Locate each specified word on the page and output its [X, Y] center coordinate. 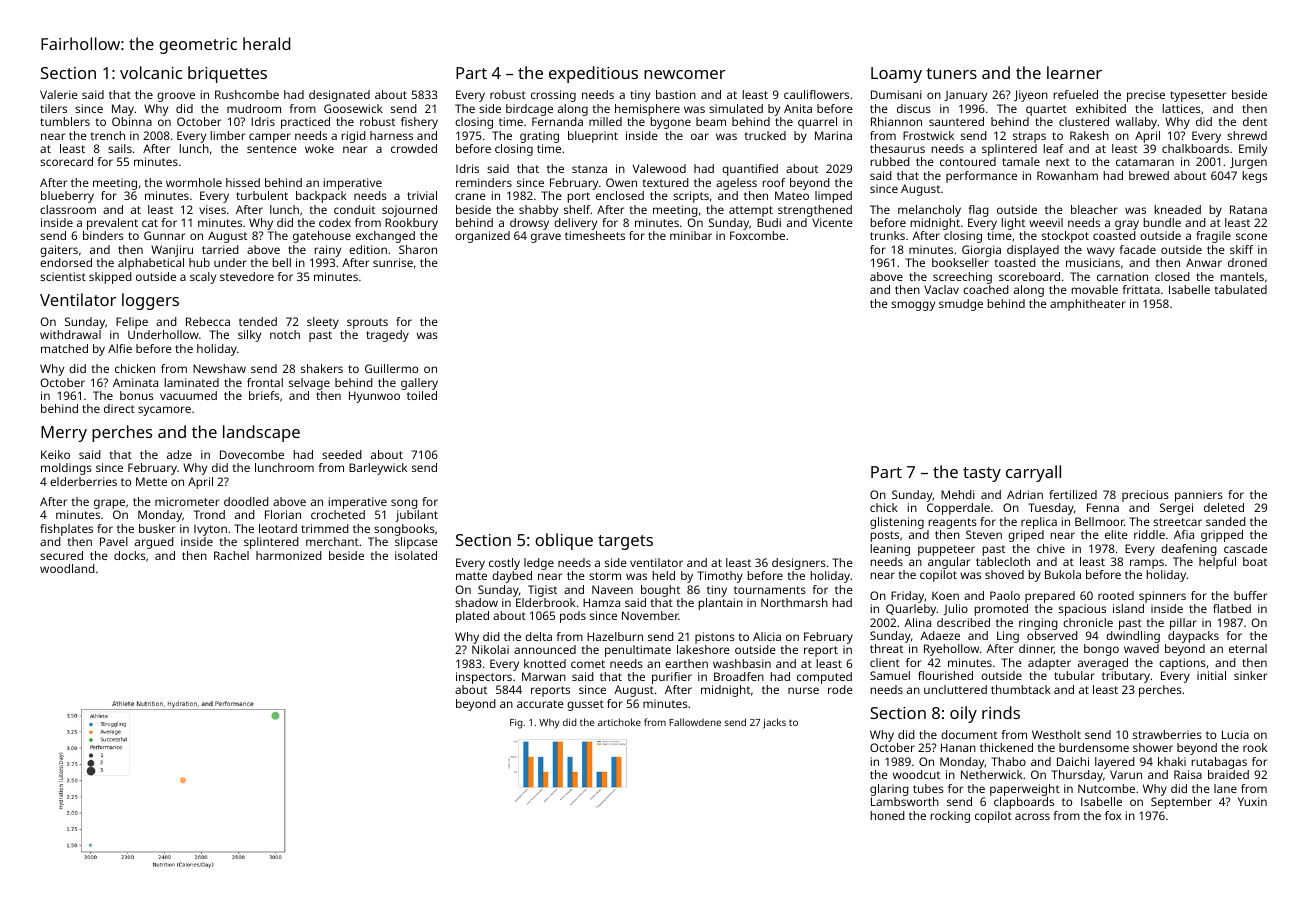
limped [833, 197]
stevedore [247, 276]
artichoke [619, 722]
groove [176, 97]
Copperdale [958, 509]
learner [1074, 72]
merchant [332, 541]
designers [799, 564]
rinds [1001, 712]
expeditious [593, 74]
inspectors [484, 678]
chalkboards [1195, 148]
